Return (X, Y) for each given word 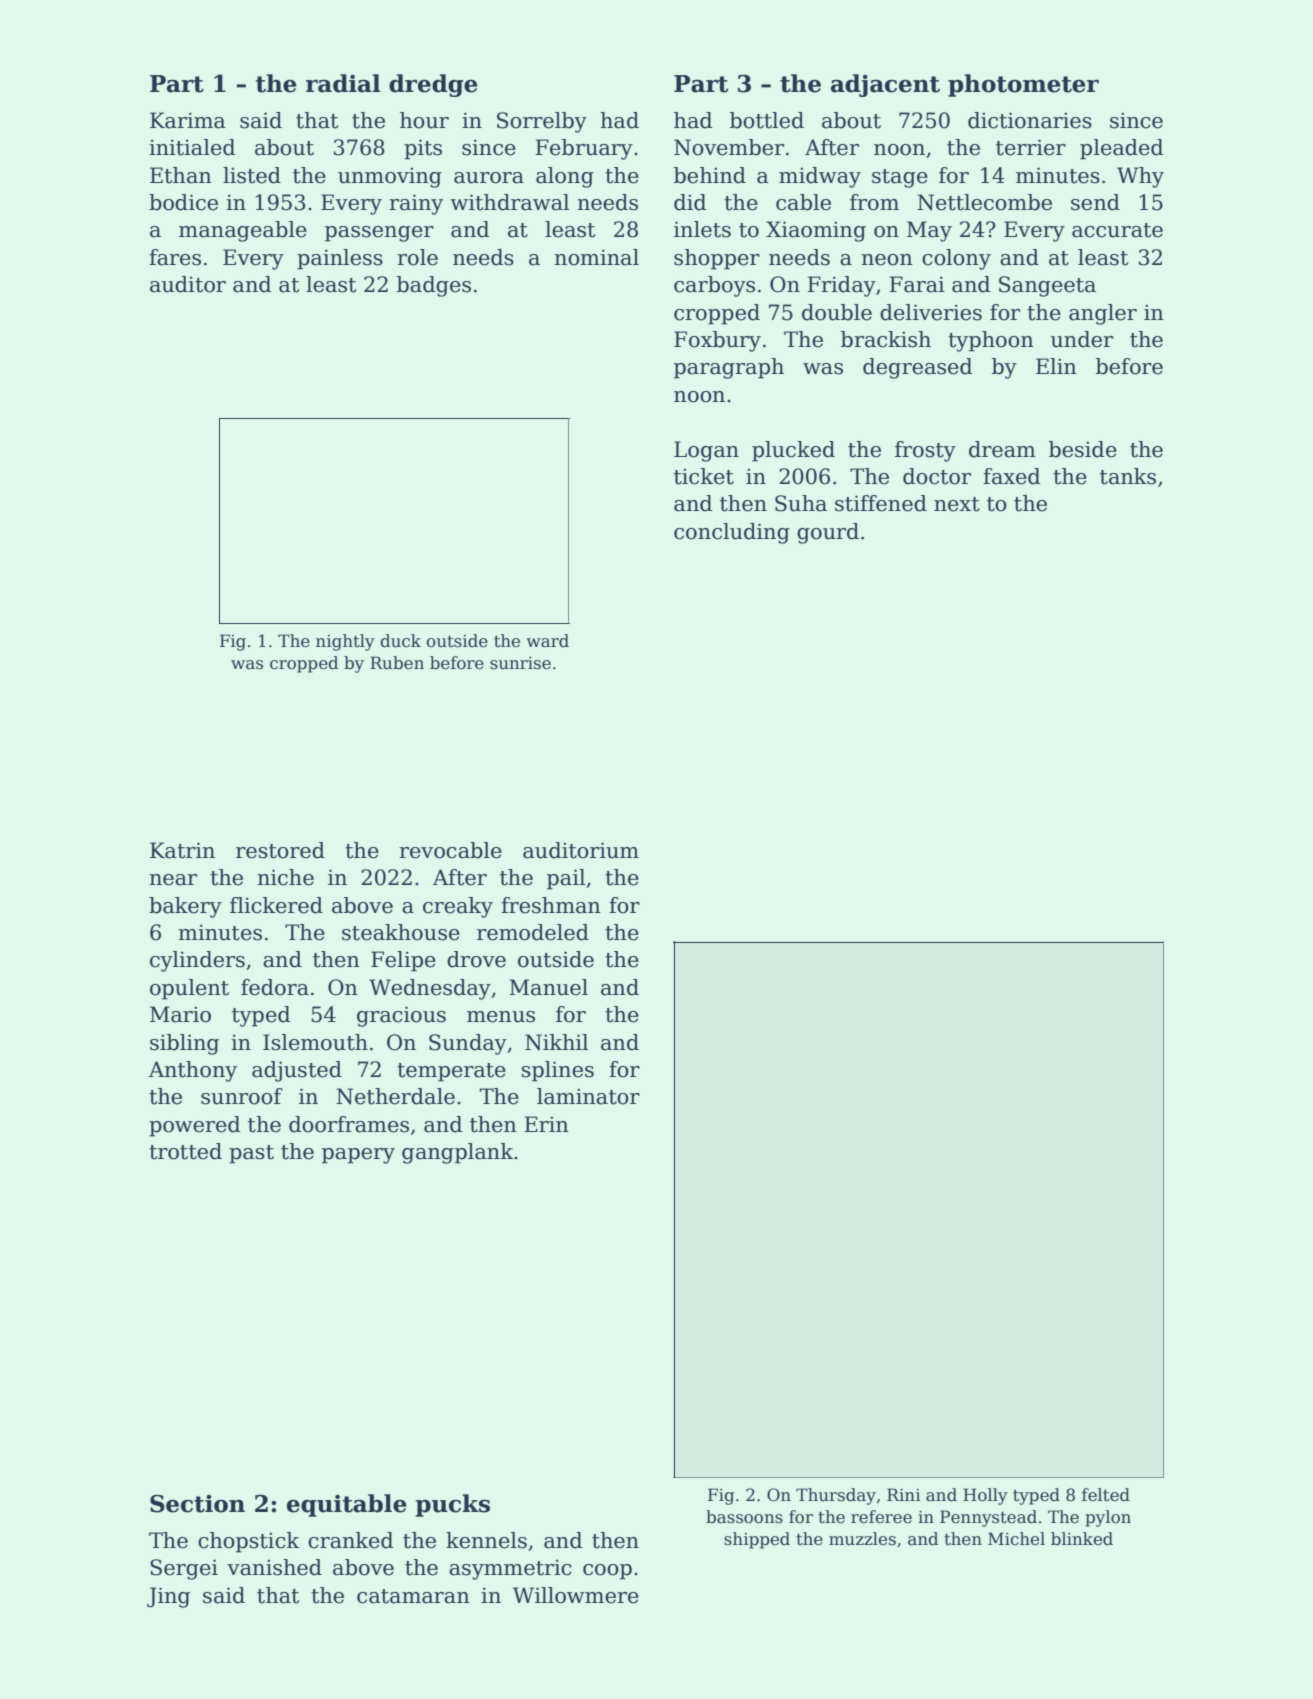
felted (1106, 1495)
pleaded (1121, 149)
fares (175, 257)
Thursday (836, 1496)
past (251, 1154)
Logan (706, 451)
